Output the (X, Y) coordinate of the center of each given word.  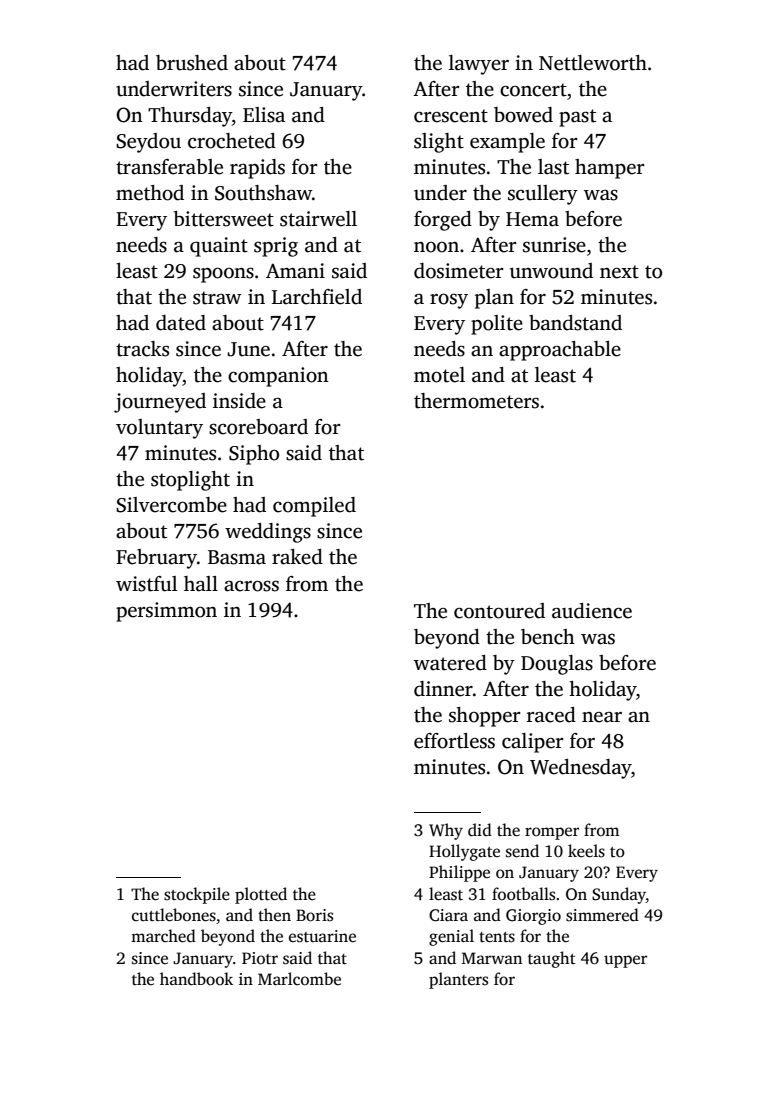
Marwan (492, 958)
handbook (196, 979)
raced (551, 715)
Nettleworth (593, 63)
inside (239, 401)
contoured (499, 611)
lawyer (479, 65)
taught (551, 959)
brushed (192, 63)
